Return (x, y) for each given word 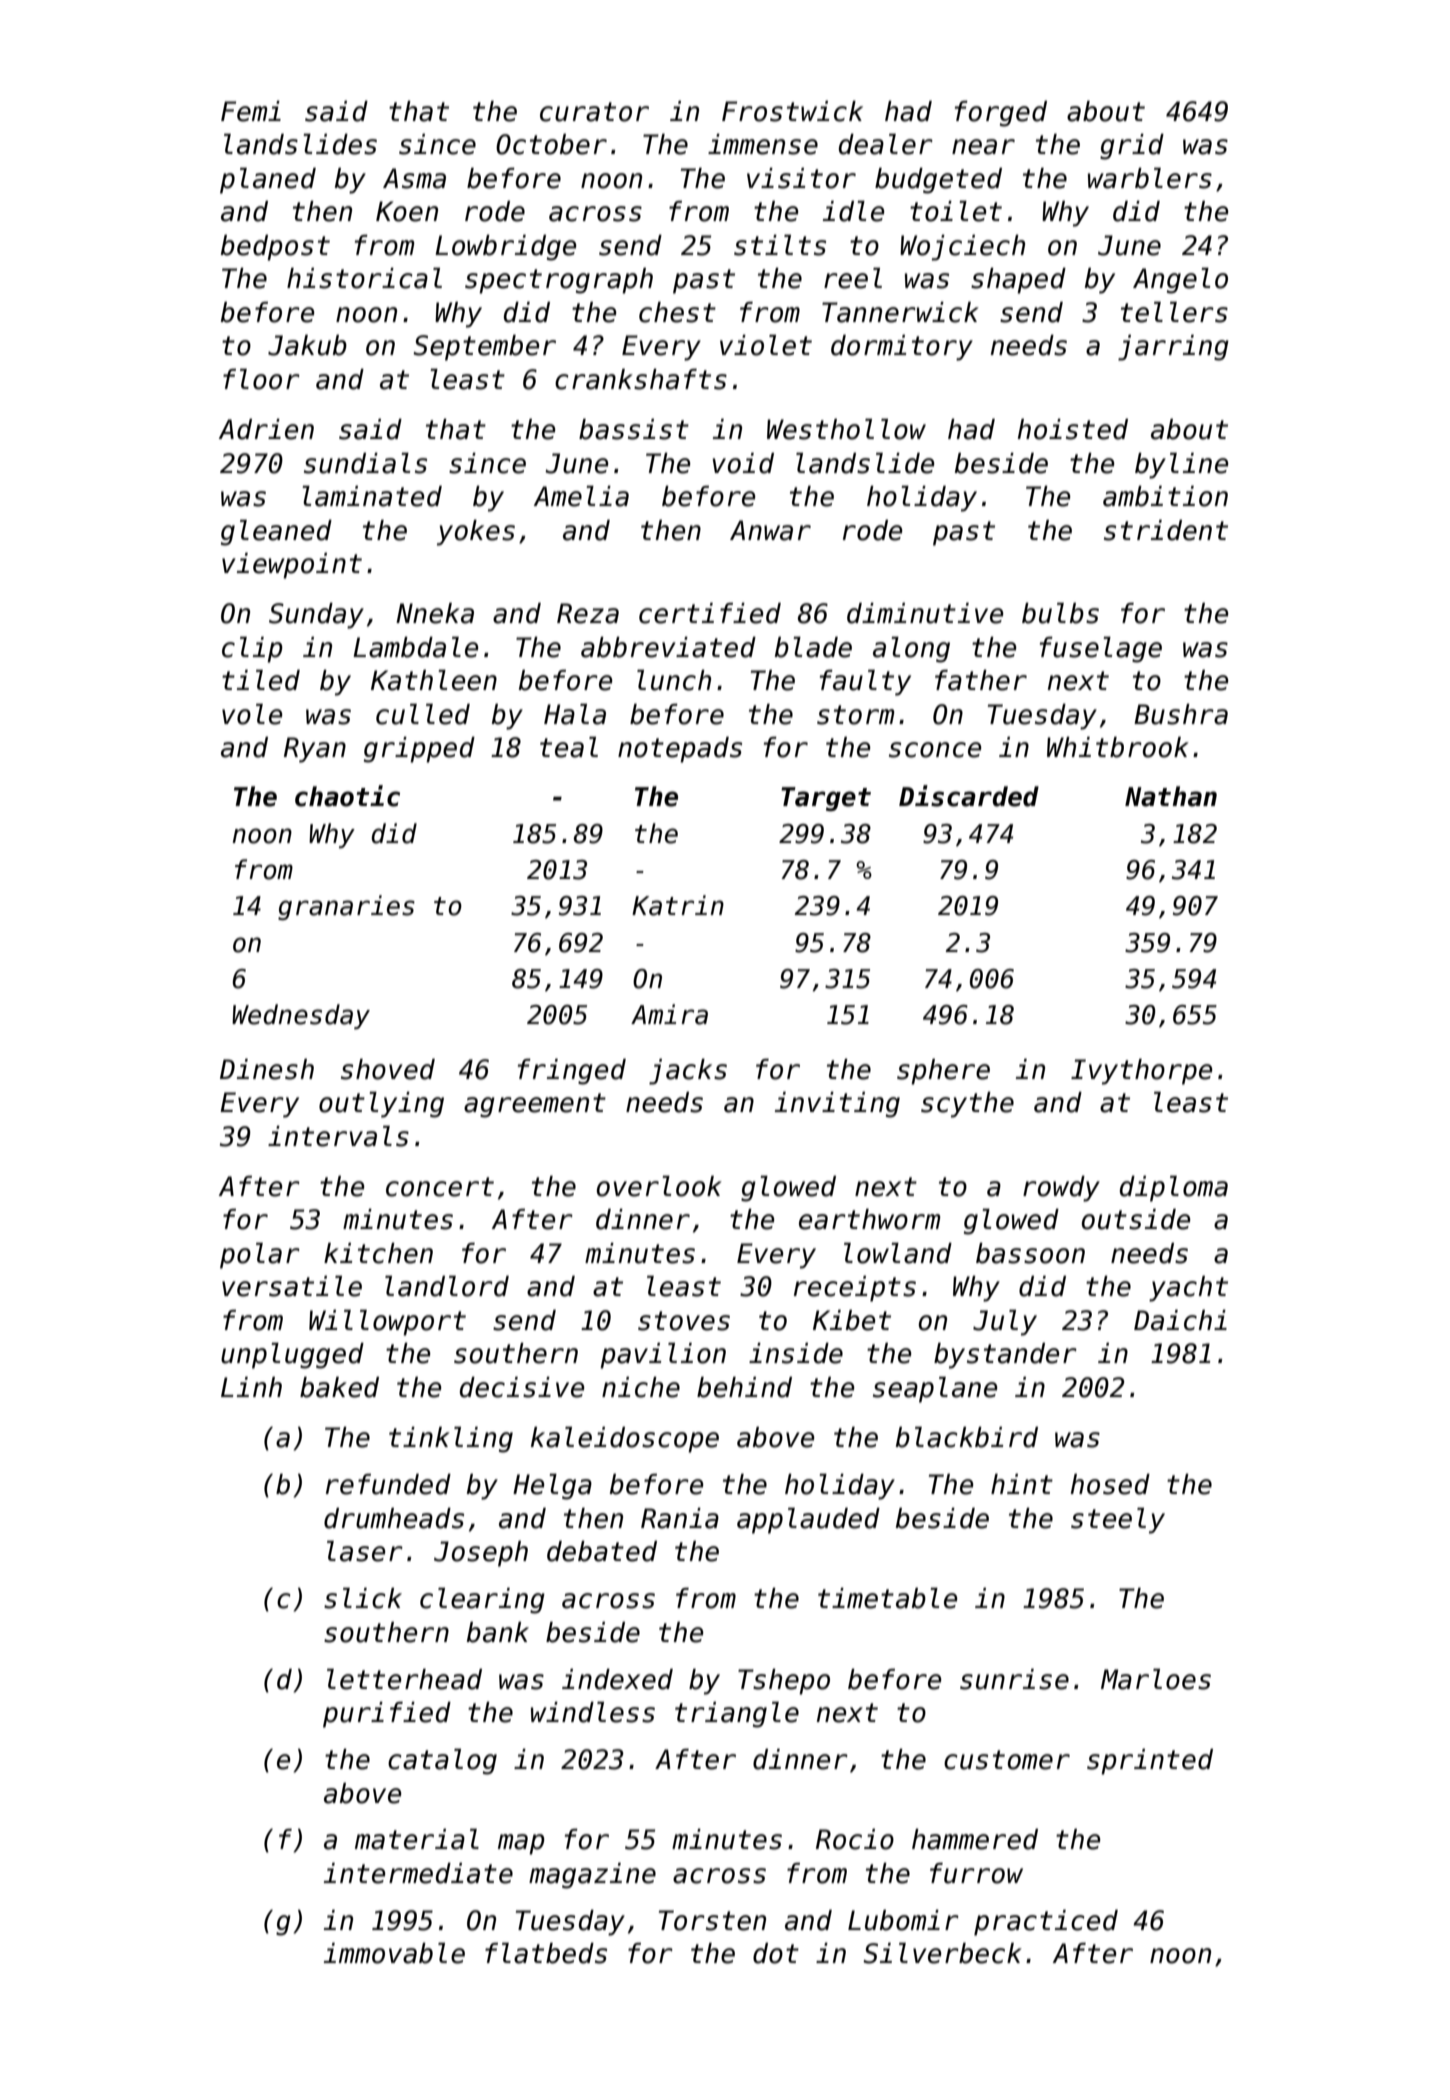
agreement (535, 1105)
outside (1136, 1219)
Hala (575, 714)
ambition (1165, 496)
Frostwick (792, 111)
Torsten (712, 1920)
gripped (419, 750)
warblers (1150, 178)
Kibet (852, 1320)
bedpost (275, 248)
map (521, 1844)
